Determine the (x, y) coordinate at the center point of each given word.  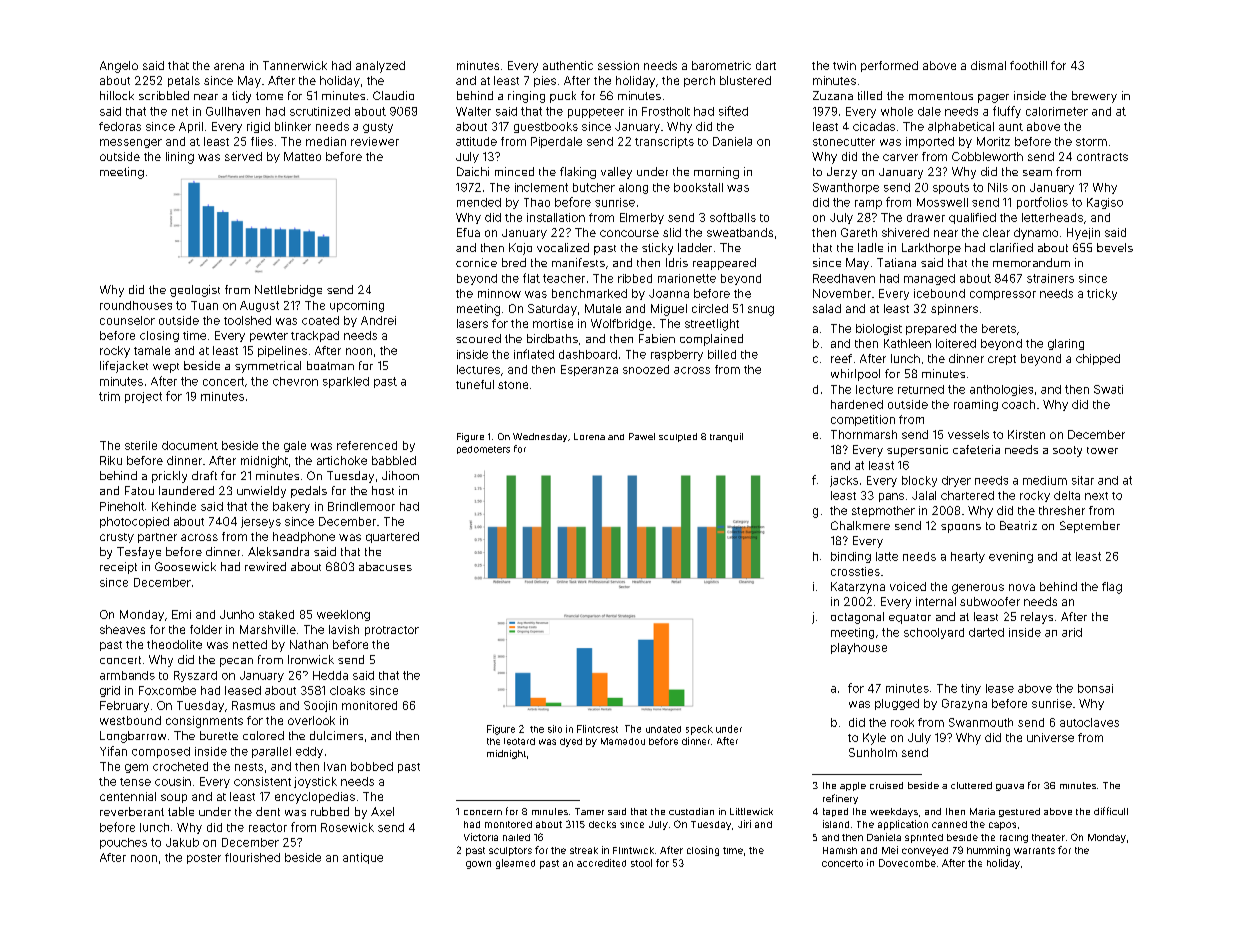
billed (722, 354)
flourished (252, 857)
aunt (1011, 127)
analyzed (380, 67)
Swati (1108, 389)
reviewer (375, 141)
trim (109, 396)
